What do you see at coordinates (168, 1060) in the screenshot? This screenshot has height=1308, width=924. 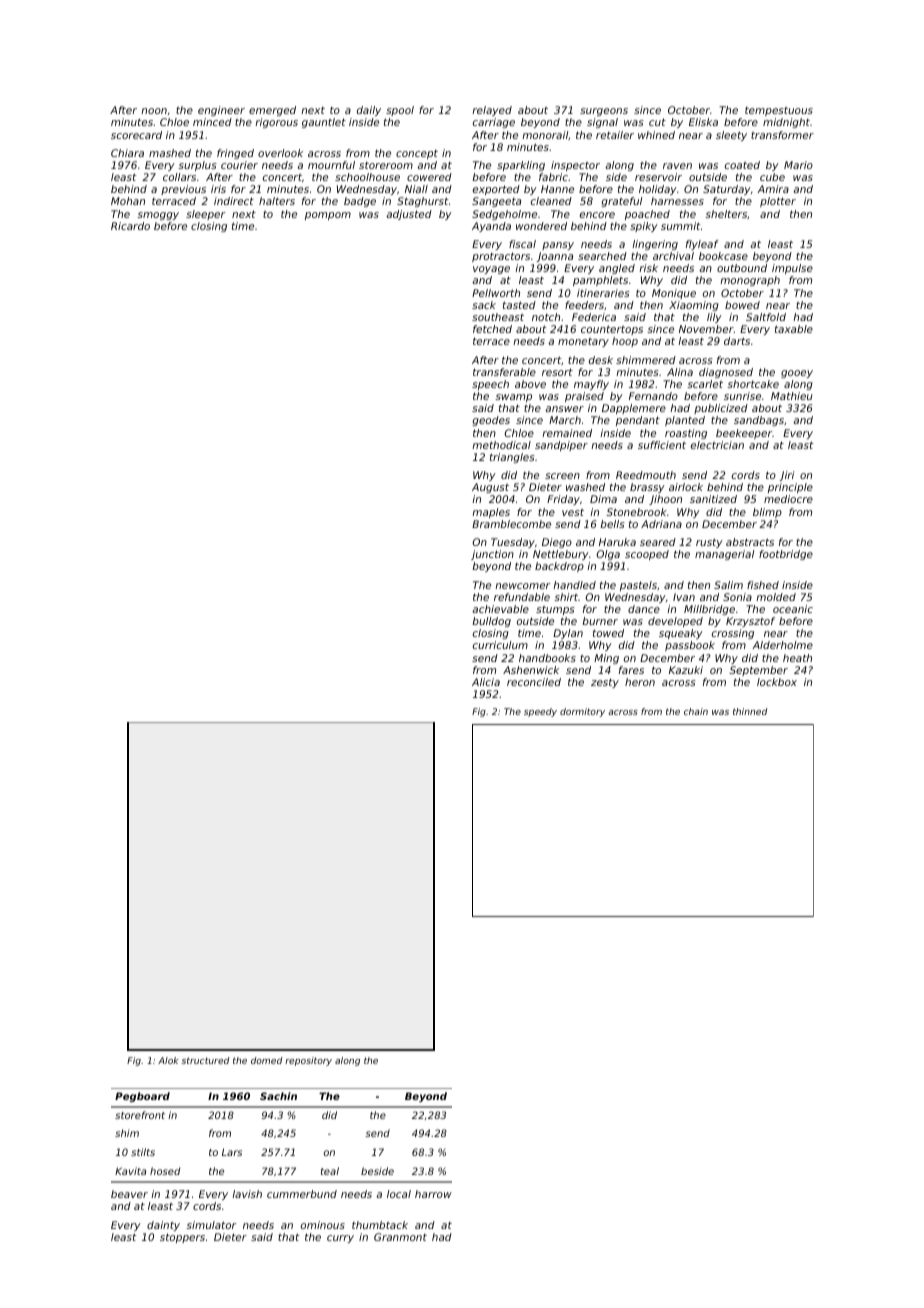 I see `Alok` at bounding box center [168, 1060].
